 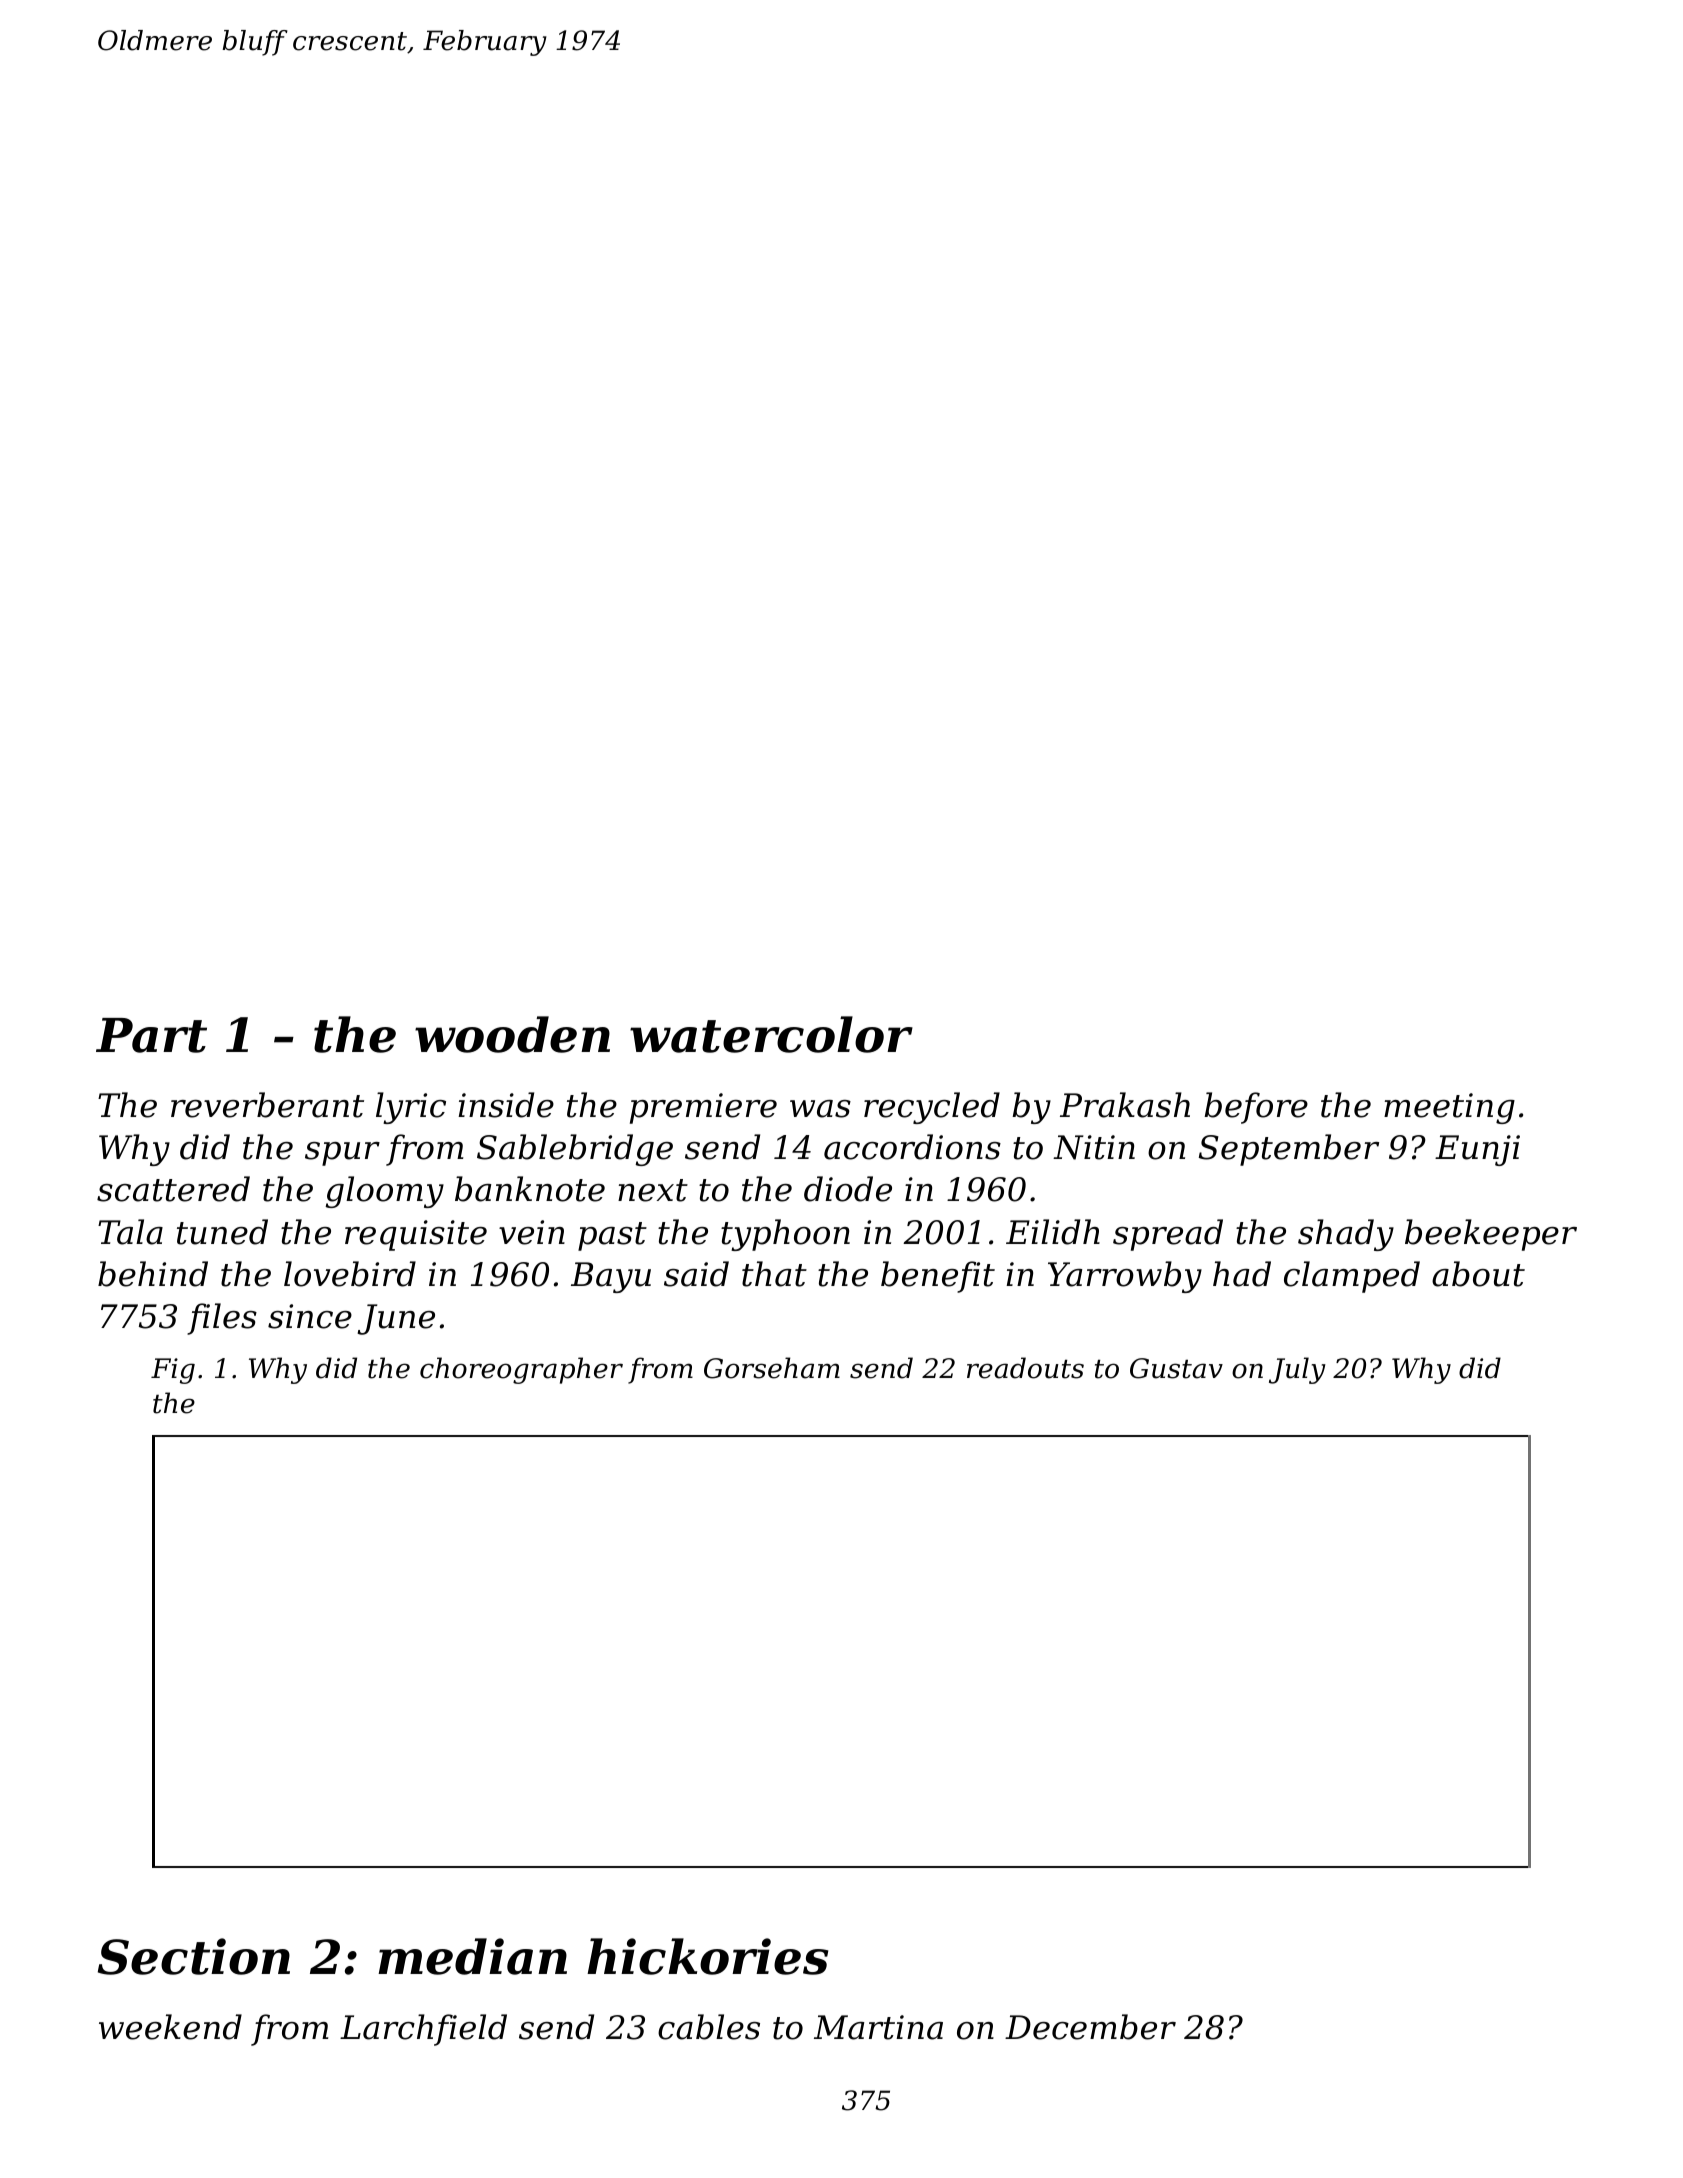 I want to click on Fig, so click(x=173, y=1371).
